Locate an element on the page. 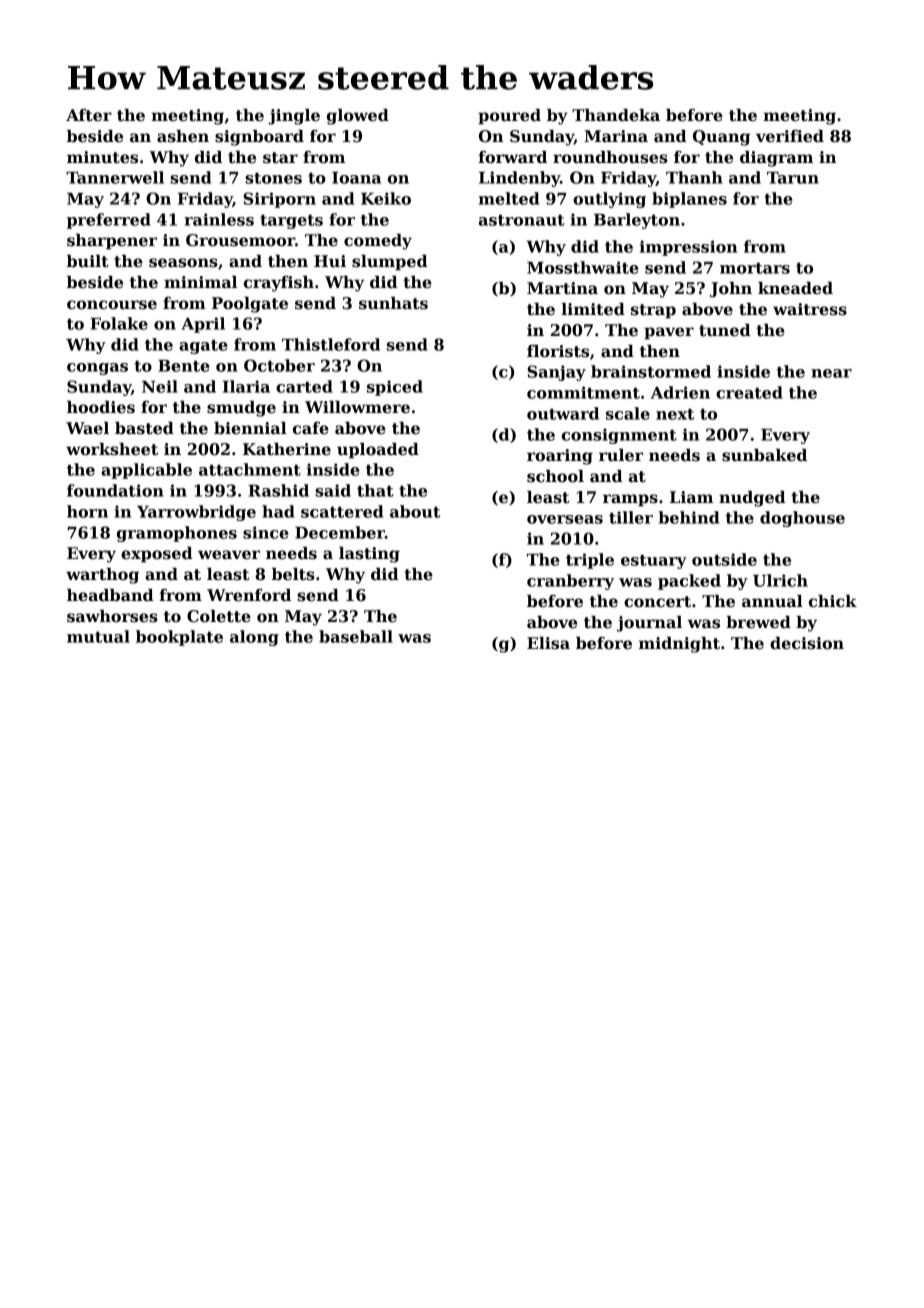  nudged is located at coordinates (752, 499).
